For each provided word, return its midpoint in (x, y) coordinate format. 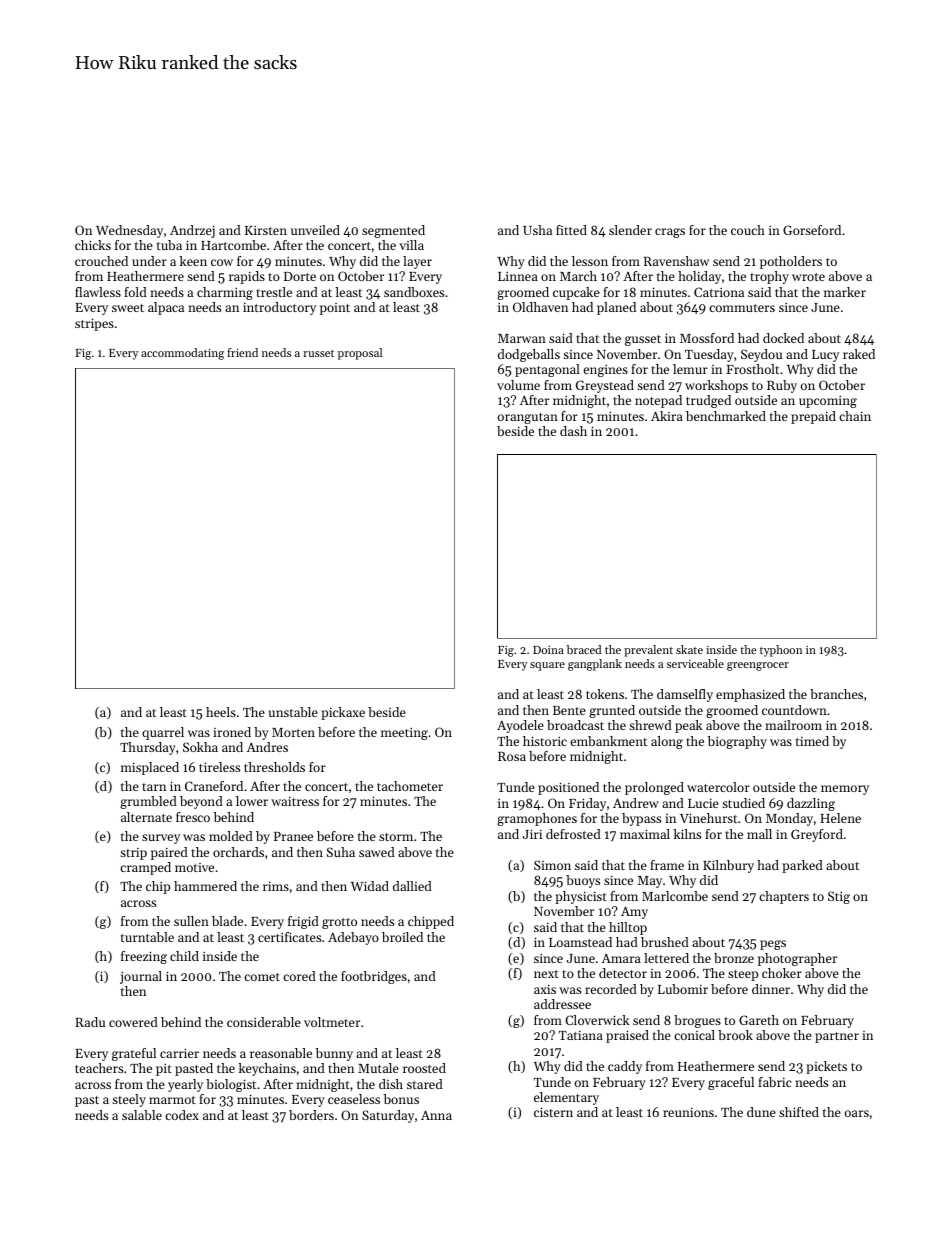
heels (221, 712)
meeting (404, 734)
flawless (98, 292)
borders (311, 1115)
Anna (436, 1115)
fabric (774, 1082)
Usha (537, 230)
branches (836, 694)
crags (670, 233)
